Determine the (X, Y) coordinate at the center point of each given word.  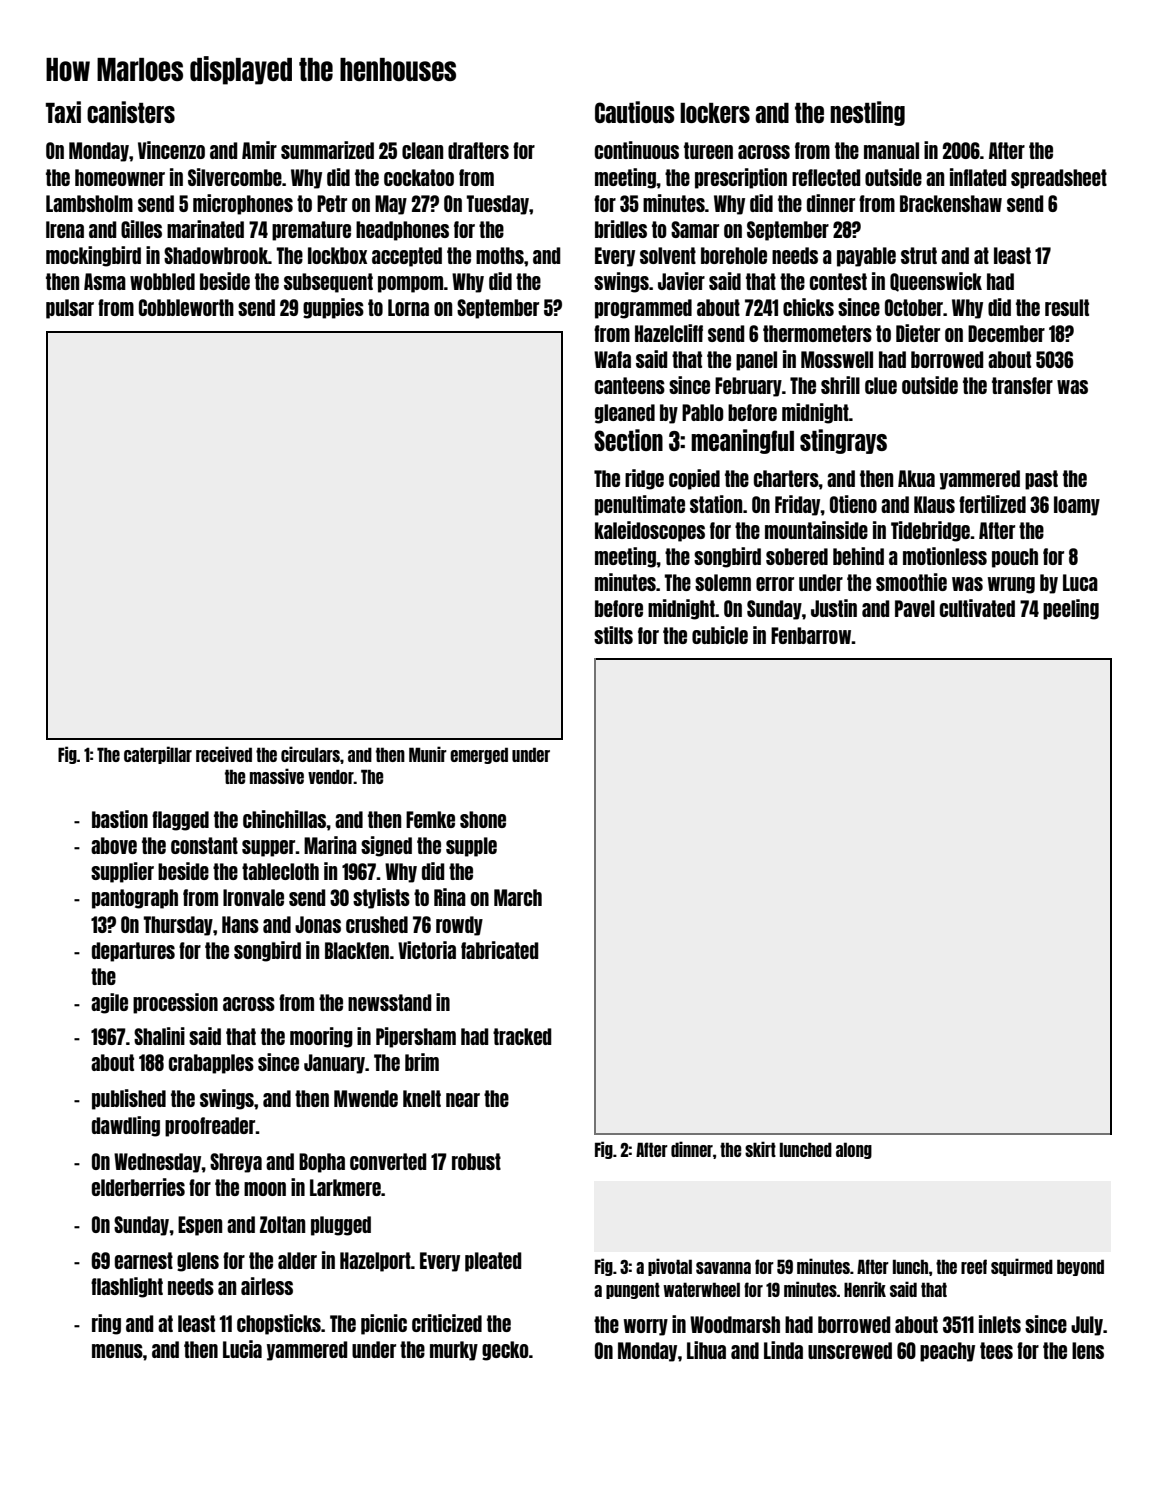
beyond (1080, 1267)
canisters (131, 112)
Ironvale (253, 897)
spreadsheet (1059, 179)
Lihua (706, 1350)
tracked (522, 1036)
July (1087, 1326)
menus (117, 1351)
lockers (715, 113)
